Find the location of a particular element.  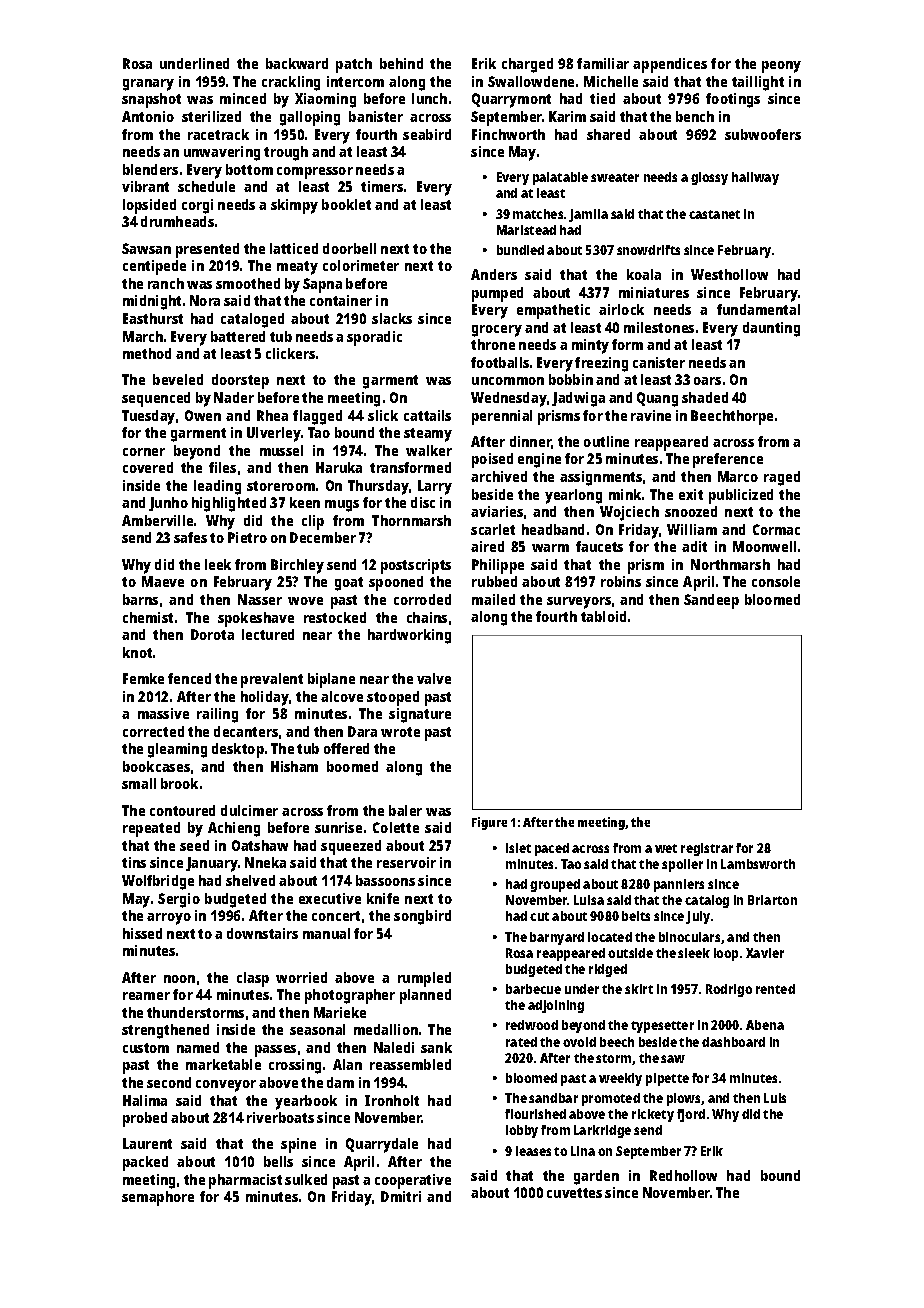

Sandeep is located at coordinates (711, 601).
